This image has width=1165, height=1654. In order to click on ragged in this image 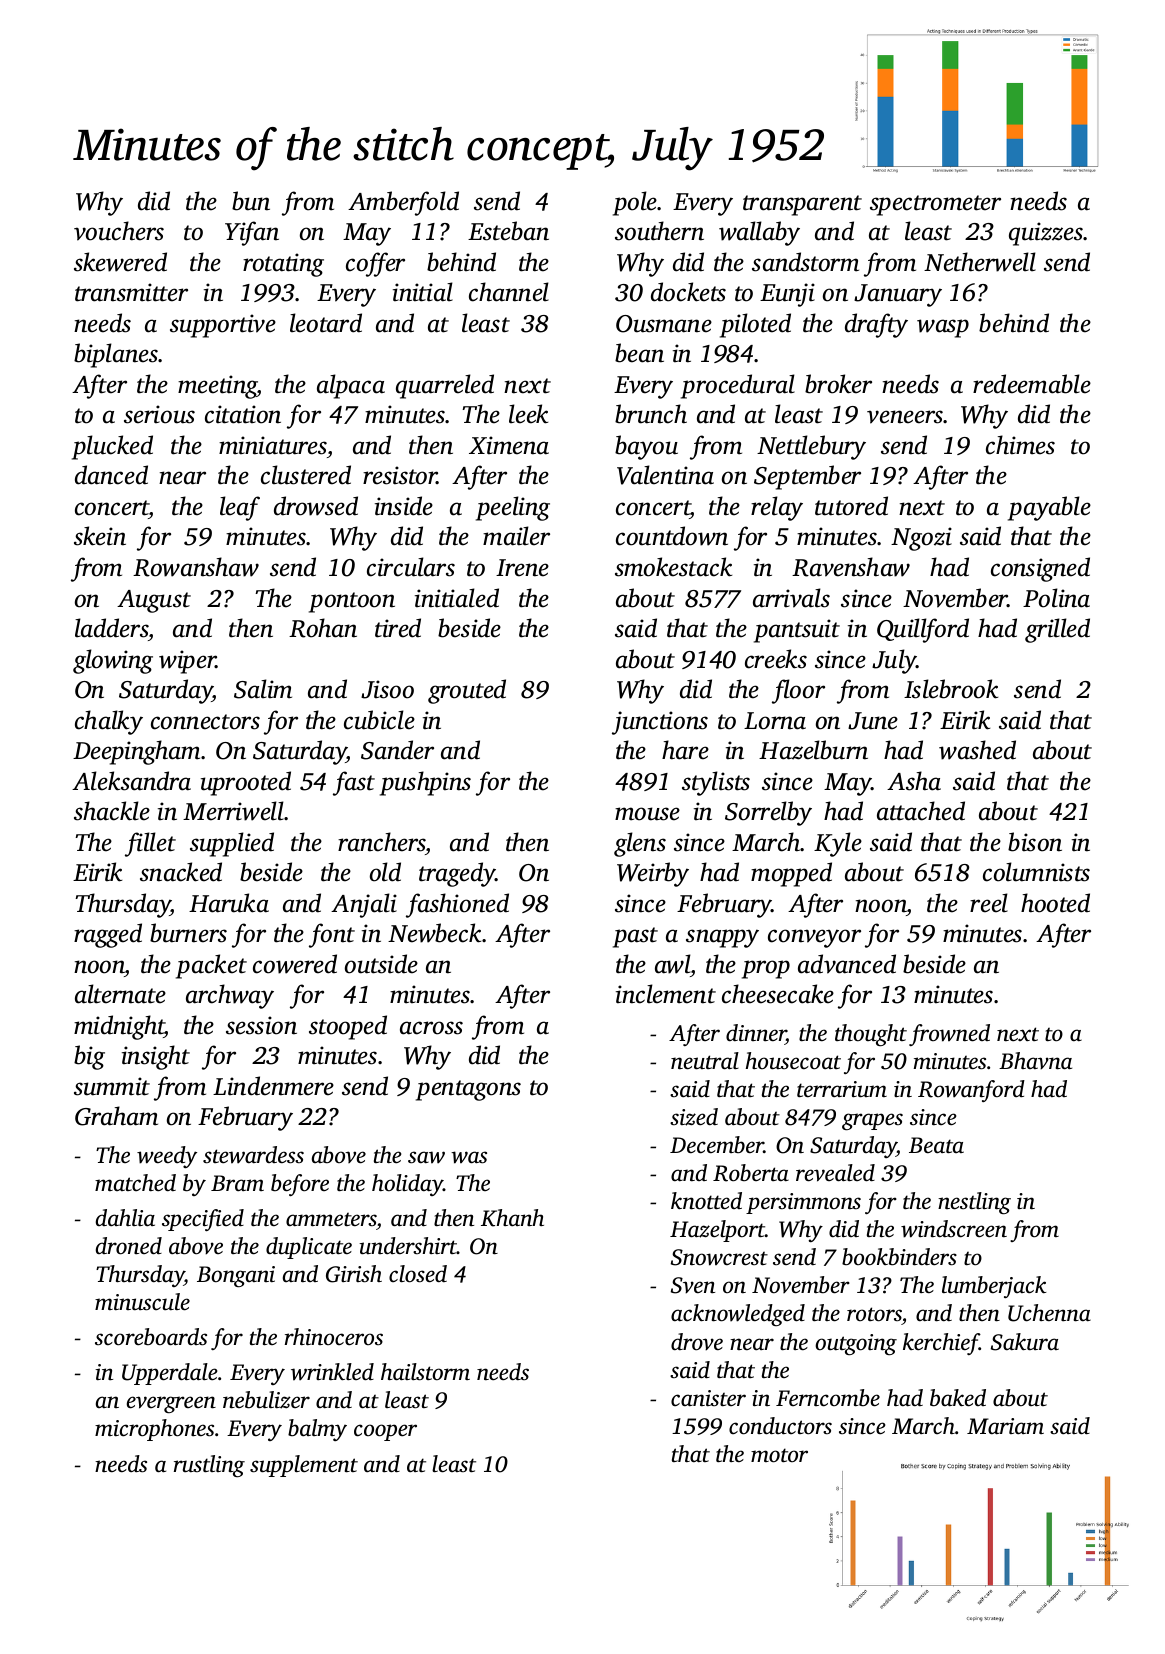, I will do `click(108, 935)`.
